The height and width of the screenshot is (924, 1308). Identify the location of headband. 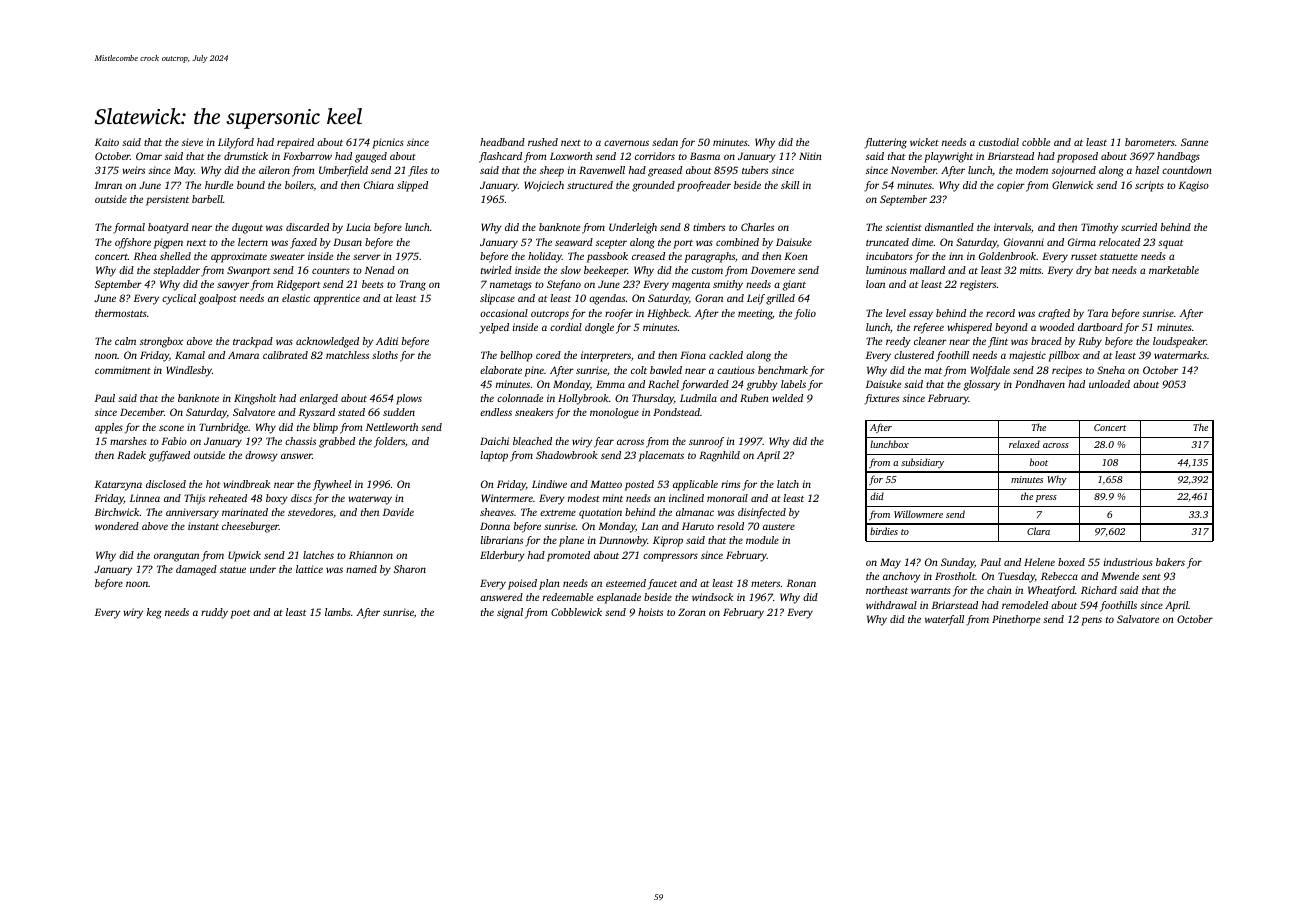
(502, 142).
